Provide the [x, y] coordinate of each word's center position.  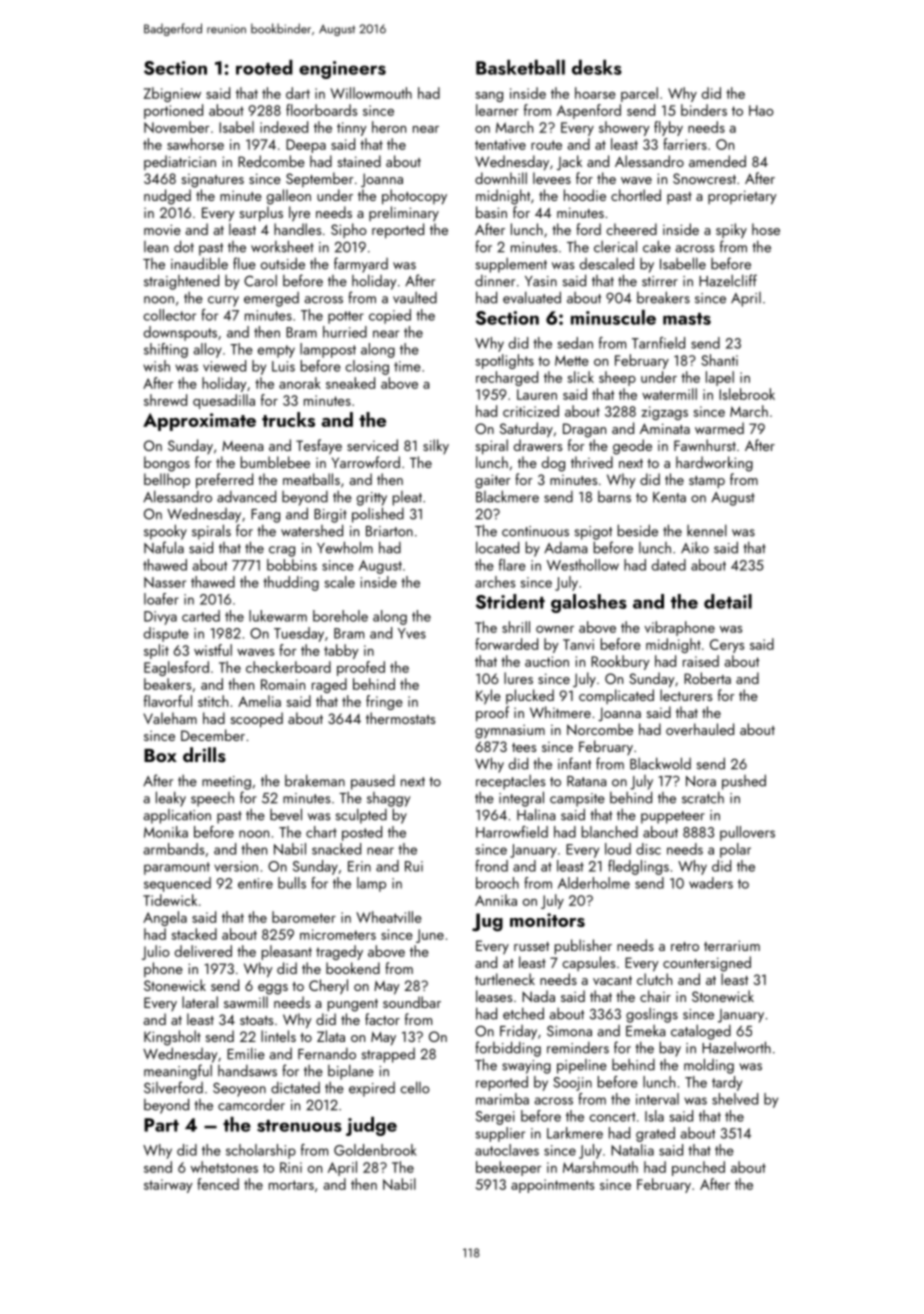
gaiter [492, 481]
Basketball [520, 67]
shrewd [165, 400]
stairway [168, 1186]
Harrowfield [512, 832]
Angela [165, 918]
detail [728, 601]
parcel [639, 94]
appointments [552, 1186]
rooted [264, 67]
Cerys [727, 646]
